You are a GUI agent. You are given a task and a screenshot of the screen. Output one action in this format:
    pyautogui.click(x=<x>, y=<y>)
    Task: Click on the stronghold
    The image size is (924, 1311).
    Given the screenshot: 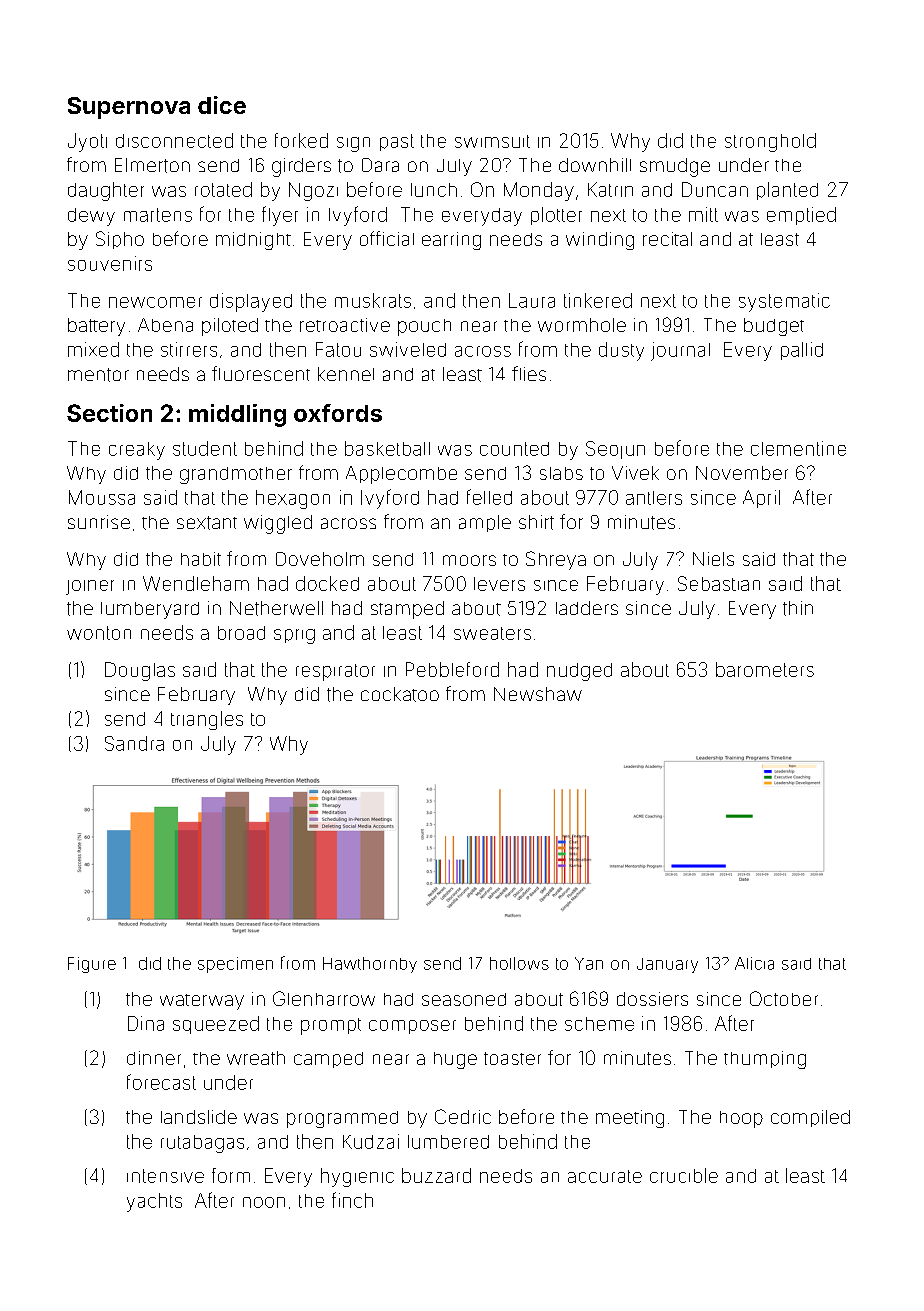 What is the action you would take?
    pyautogui.click(x=770, y=142)
